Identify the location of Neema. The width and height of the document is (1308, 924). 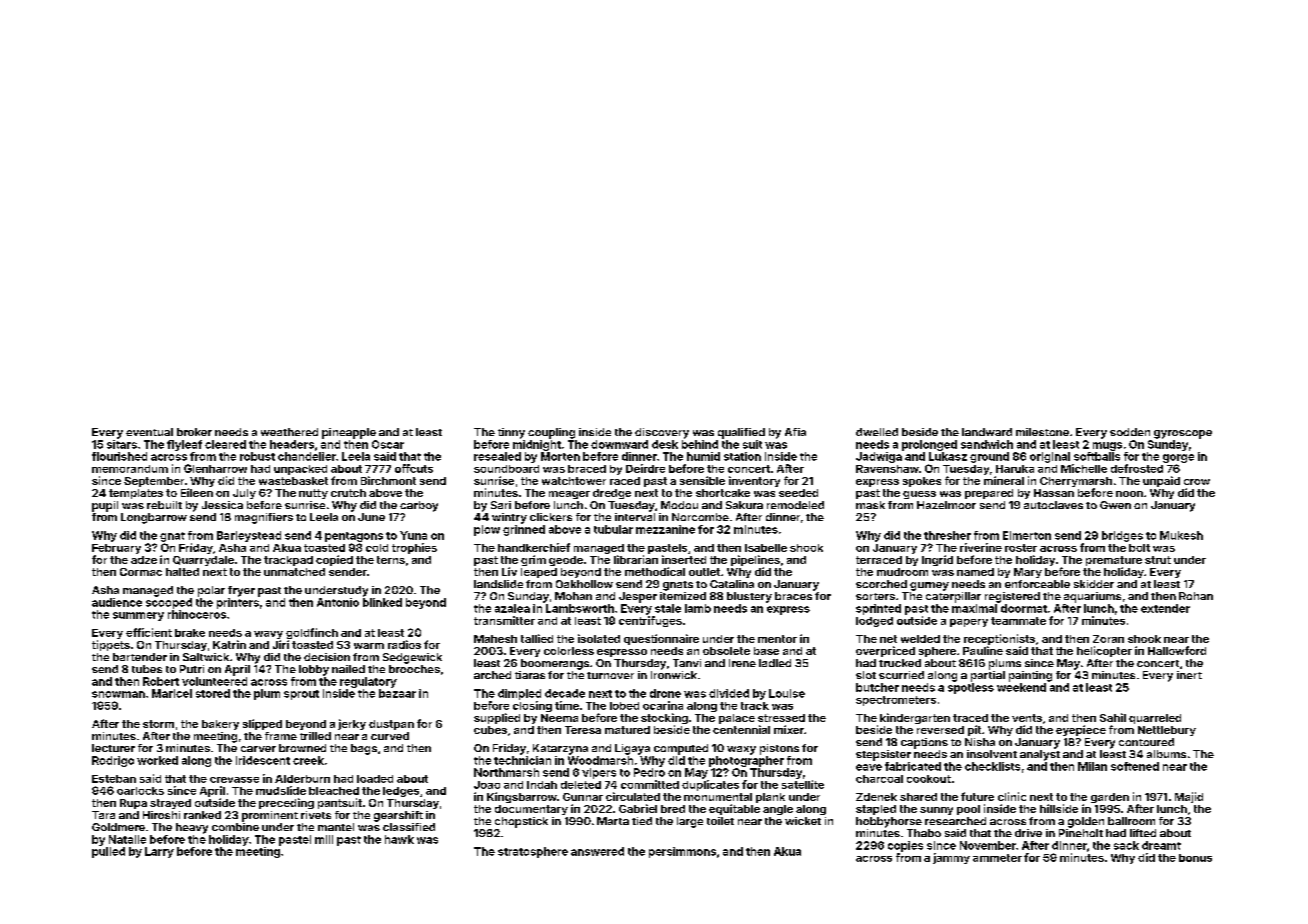
(559, 718).
